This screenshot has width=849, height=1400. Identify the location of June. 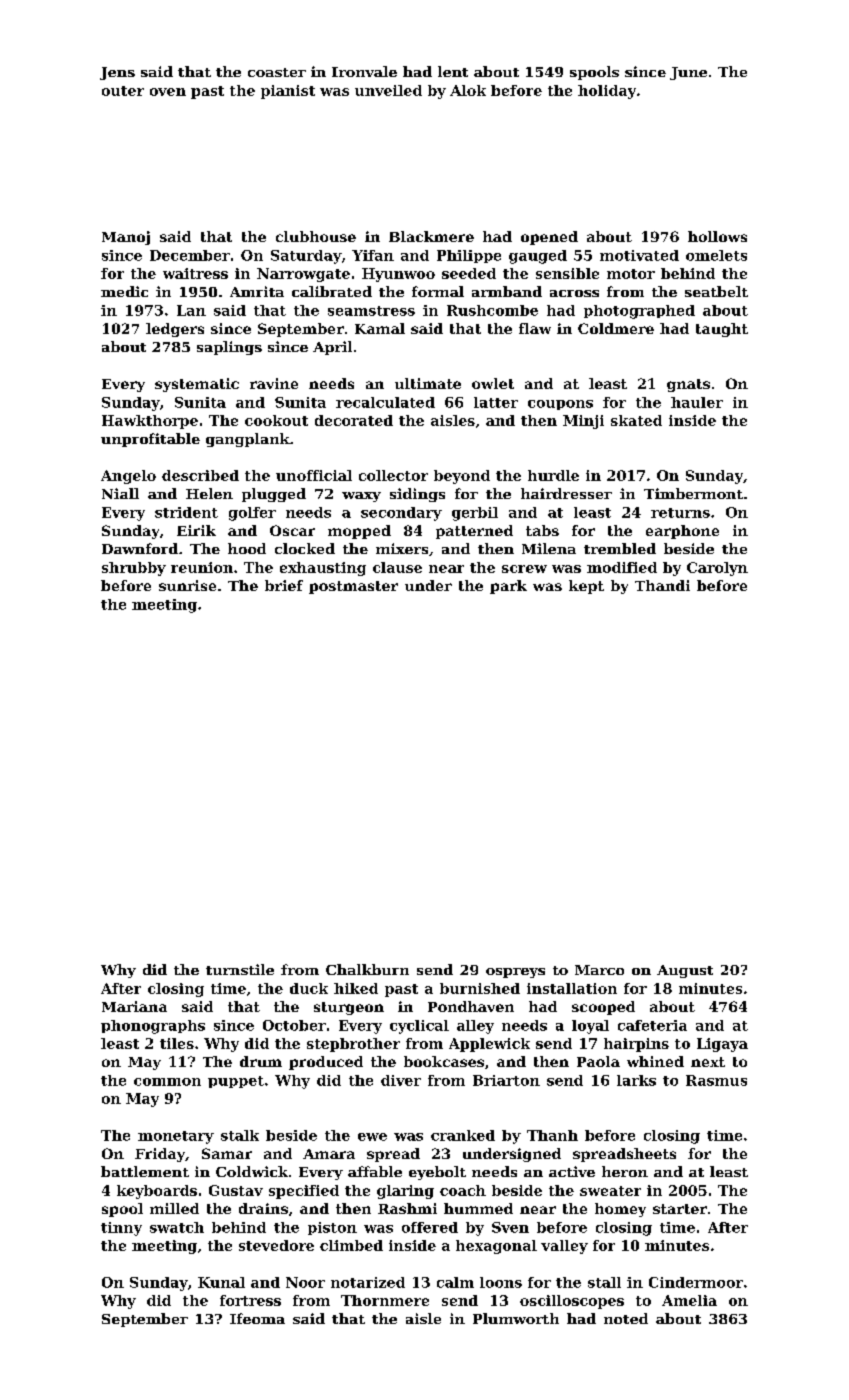
(688, 73).
